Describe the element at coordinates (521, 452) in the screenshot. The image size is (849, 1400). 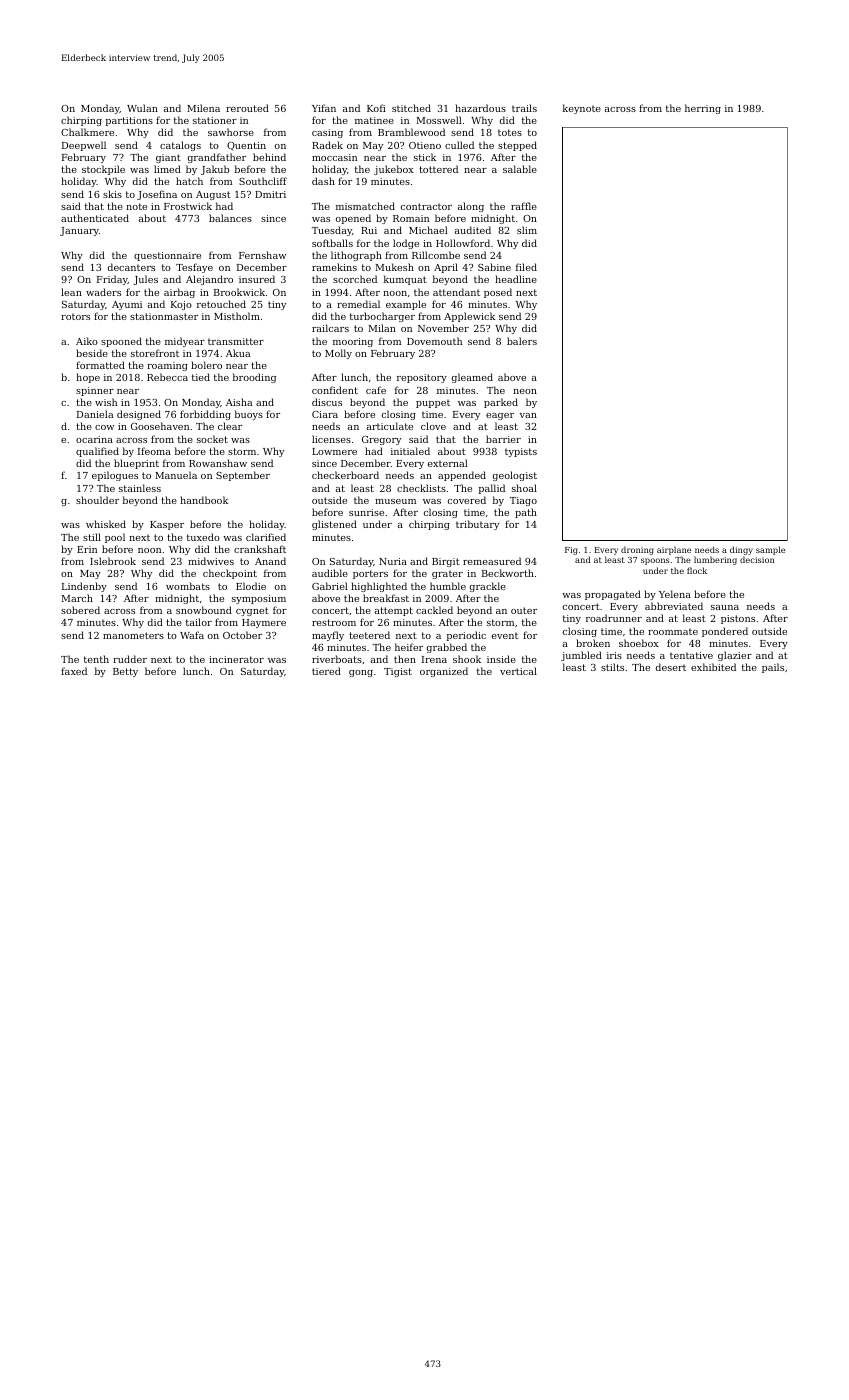
I see `typists` at that location.
